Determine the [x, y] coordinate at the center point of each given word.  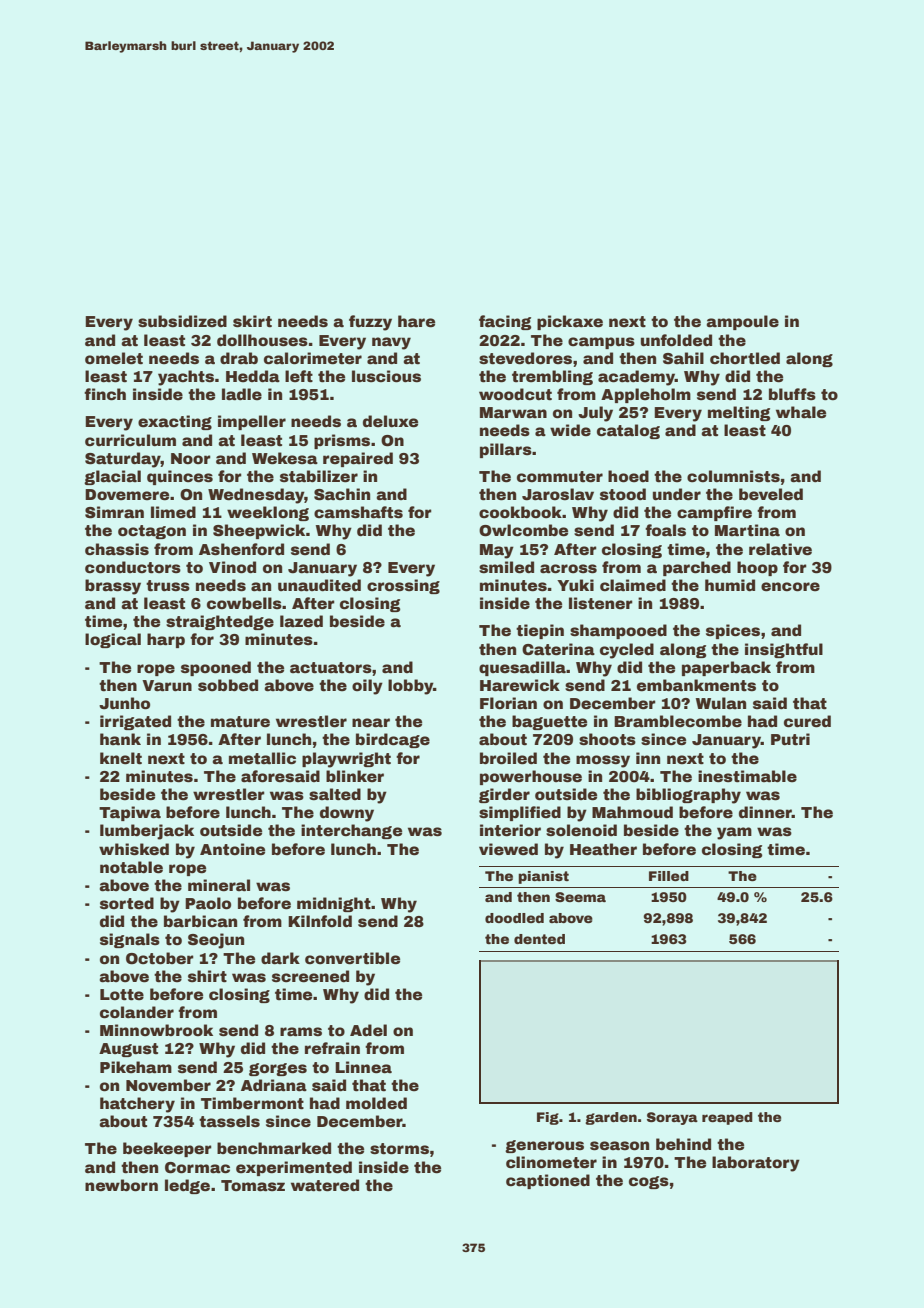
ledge [187, 1186]
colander [137, 1012]
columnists [733, 476]
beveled [771, 494]
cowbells [244, 603]
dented [539, 939]
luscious [386, 376]
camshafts [358, 512]
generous [544, 1146]
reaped [727, 1118]
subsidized [182, 321]
